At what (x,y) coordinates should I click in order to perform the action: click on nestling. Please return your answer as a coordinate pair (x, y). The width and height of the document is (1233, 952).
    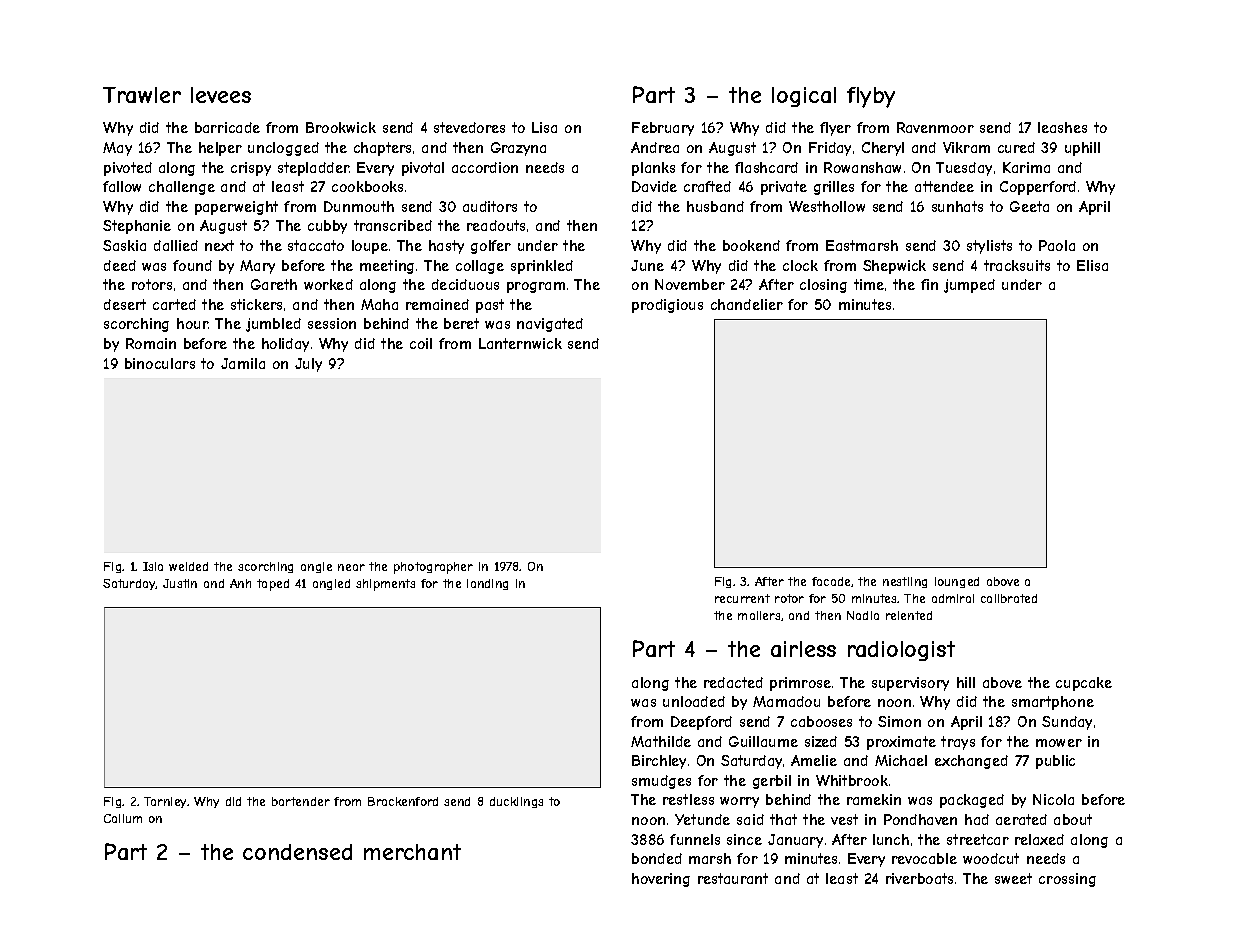
    Looking at the image, I should click on (905, 582).
